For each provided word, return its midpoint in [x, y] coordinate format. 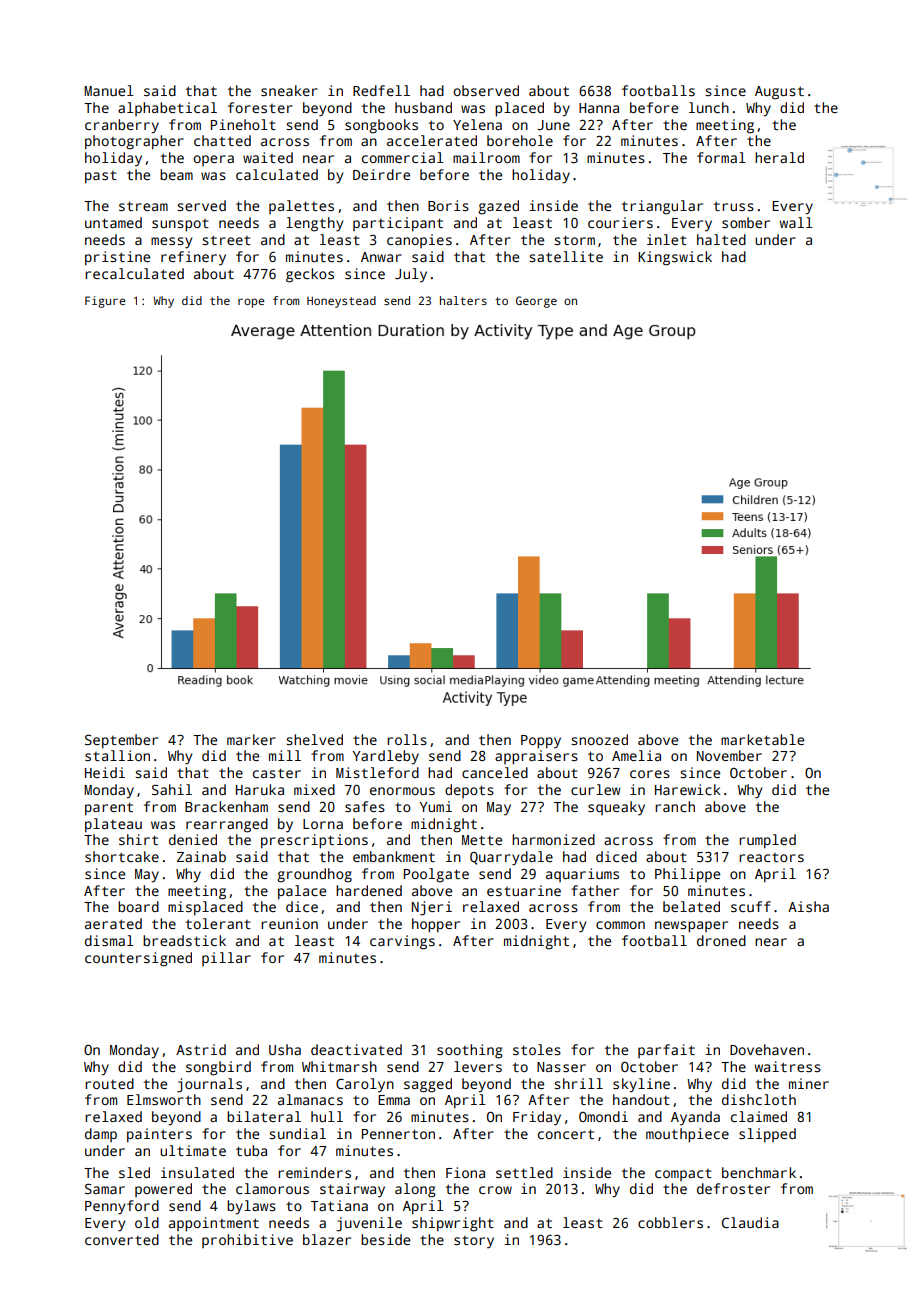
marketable [762, 739]
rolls [407, 739]
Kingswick [675, 258]
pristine [117, 258]
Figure [105, 302]
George [536, 302]
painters [159, 1135]
